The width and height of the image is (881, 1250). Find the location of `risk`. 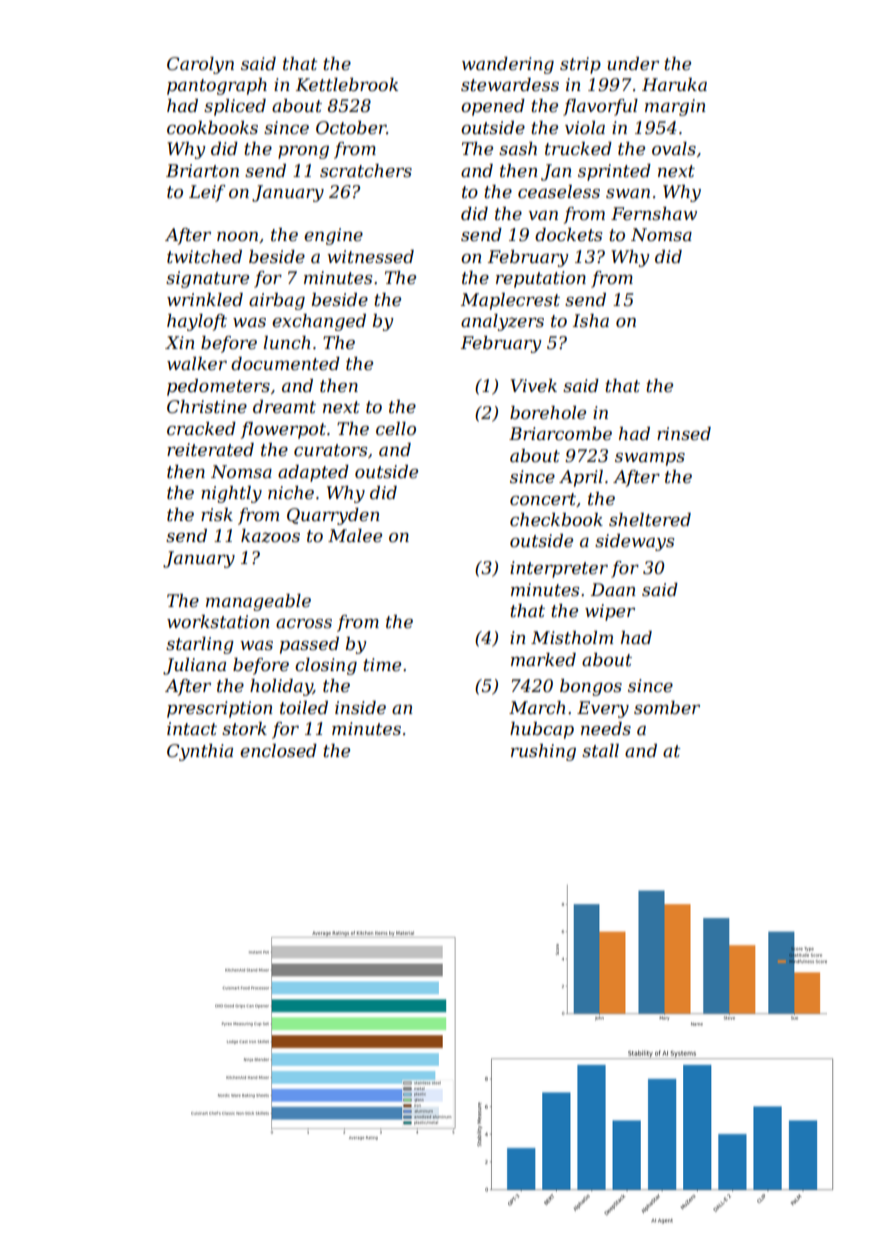

risk is located at coordinates (217, 515).
